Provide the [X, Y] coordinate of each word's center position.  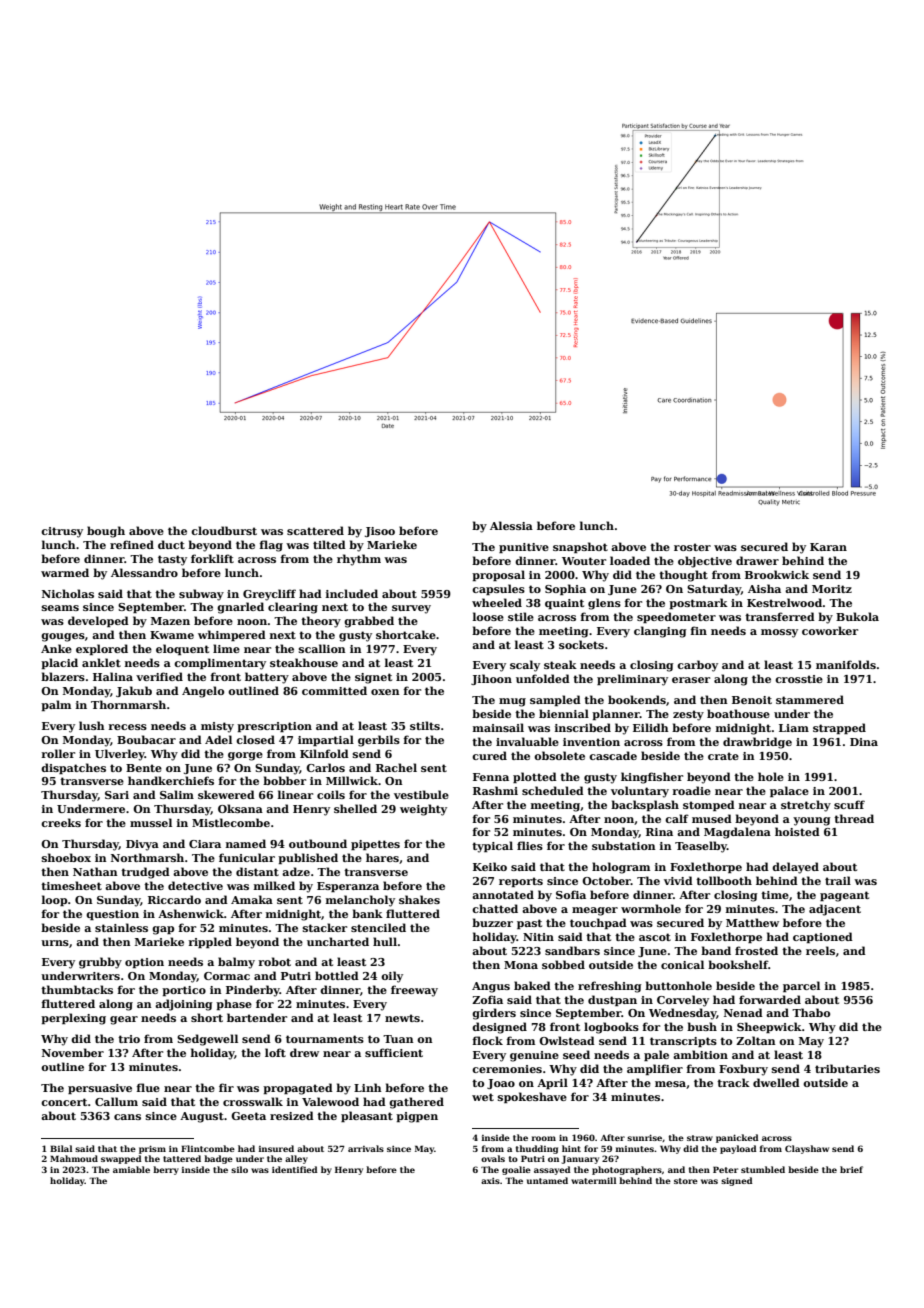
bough [106, 532]
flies [530, 845]
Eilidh [651, 727]
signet [373, 678]
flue [148, 1087]
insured [276, 1148]
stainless [121, 927]
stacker [325, 927]
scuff [849, 804]
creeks [61, 822]
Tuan [398, 1039]
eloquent [182, 649]
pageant [844, 896]
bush [702, 1026]
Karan [828, 547]
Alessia [511, 525]
